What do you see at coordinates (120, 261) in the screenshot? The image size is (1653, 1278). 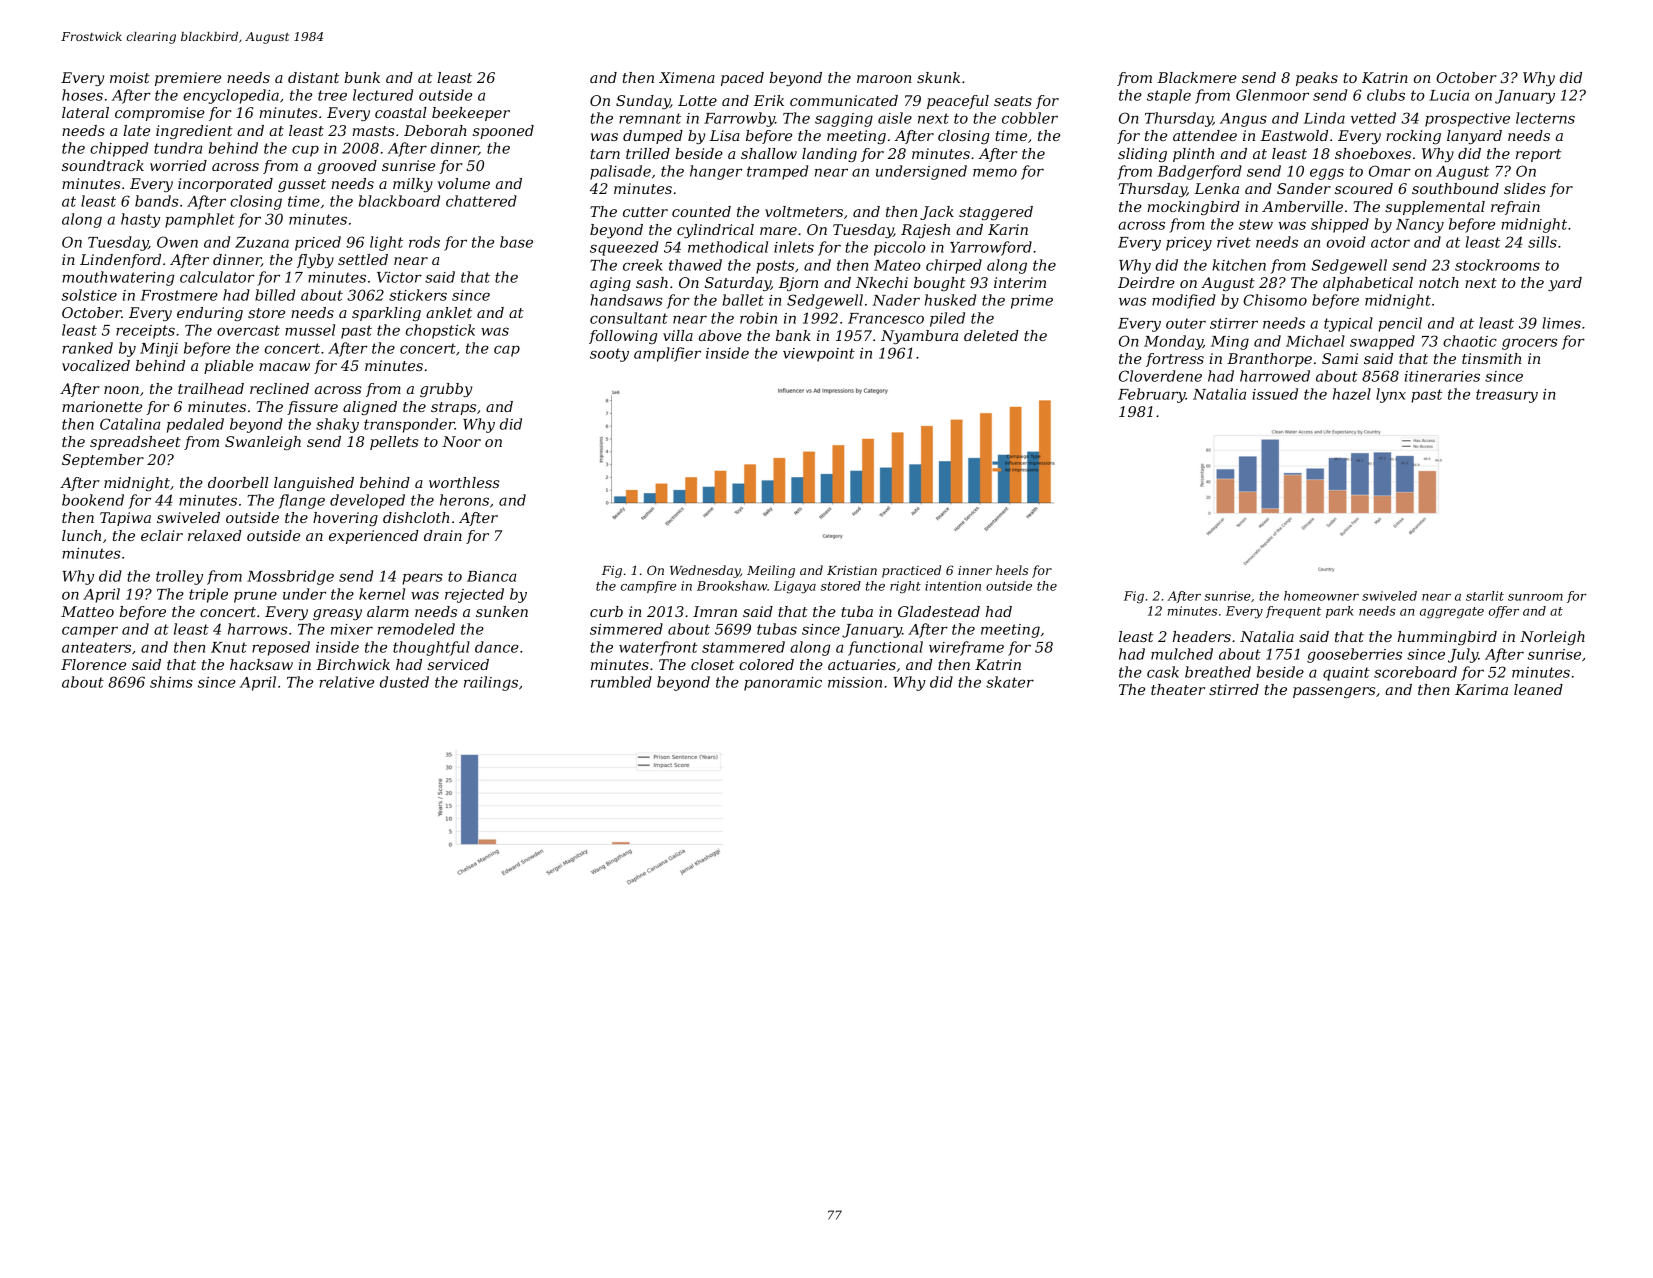 I see `Lindenford` at bounding box center [120, 261].
